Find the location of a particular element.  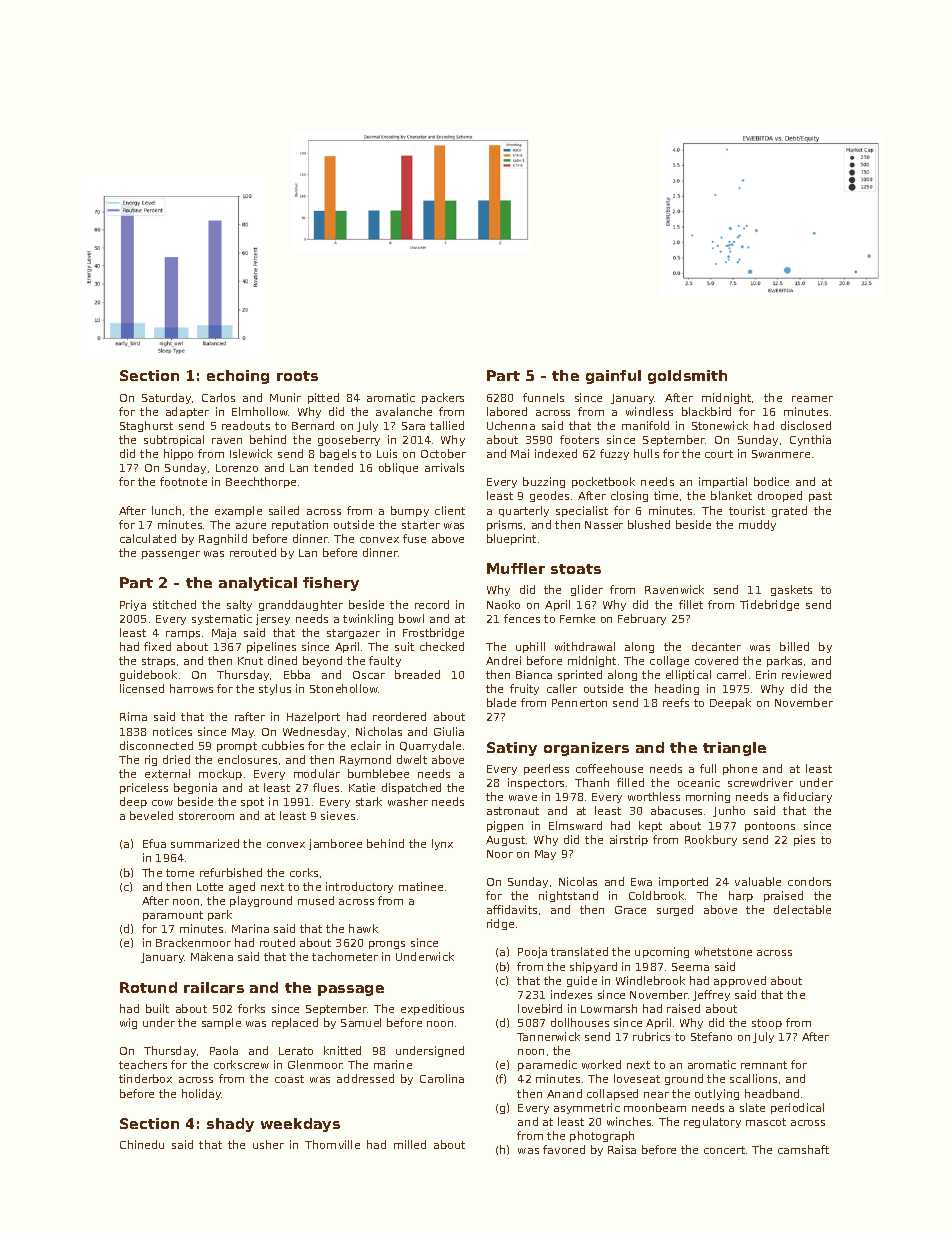

Carolina is located at coordinates (442, 1078).
